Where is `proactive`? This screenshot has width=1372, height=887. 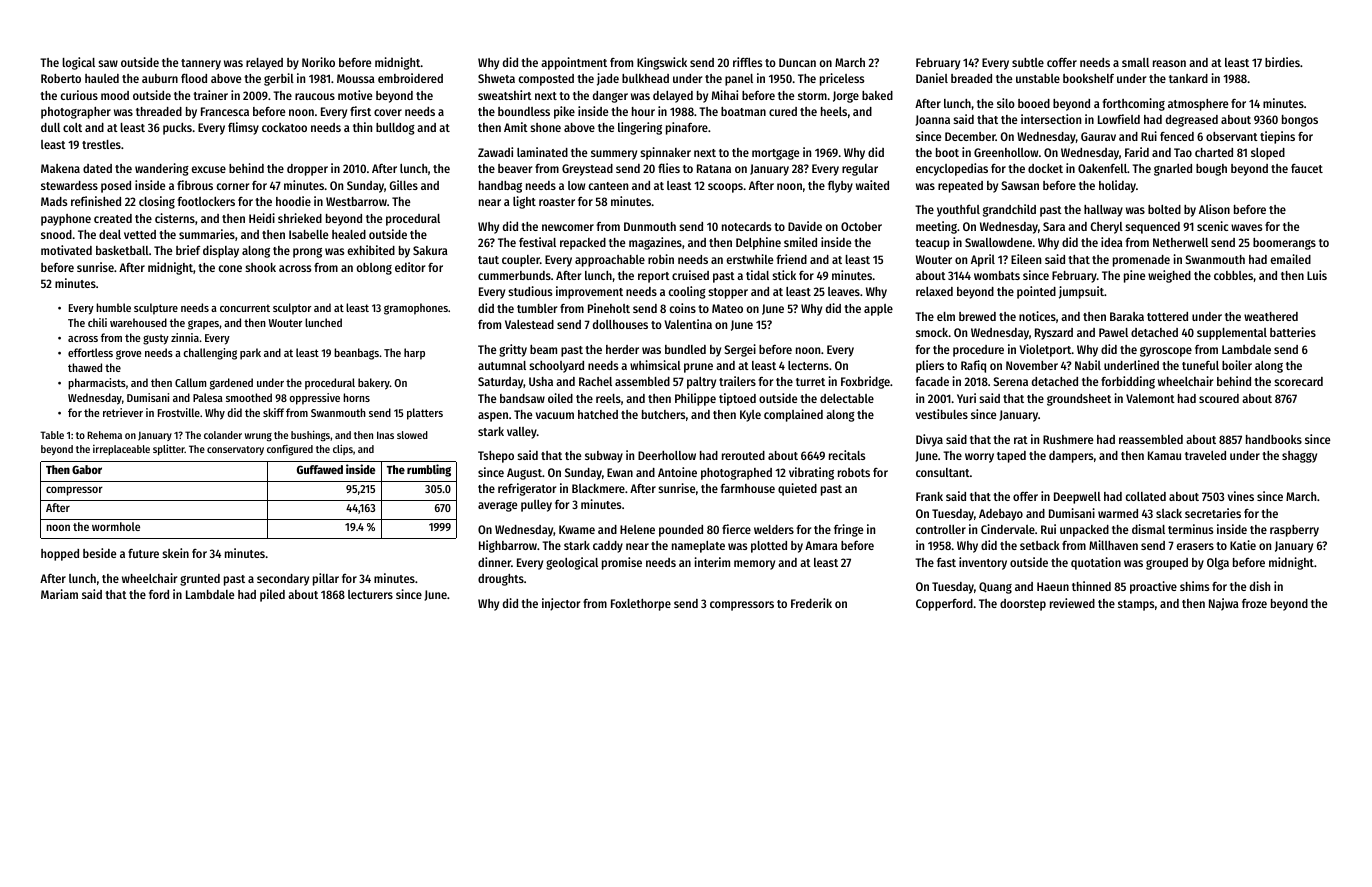
proactive is located at coordinates (1153, 587).
